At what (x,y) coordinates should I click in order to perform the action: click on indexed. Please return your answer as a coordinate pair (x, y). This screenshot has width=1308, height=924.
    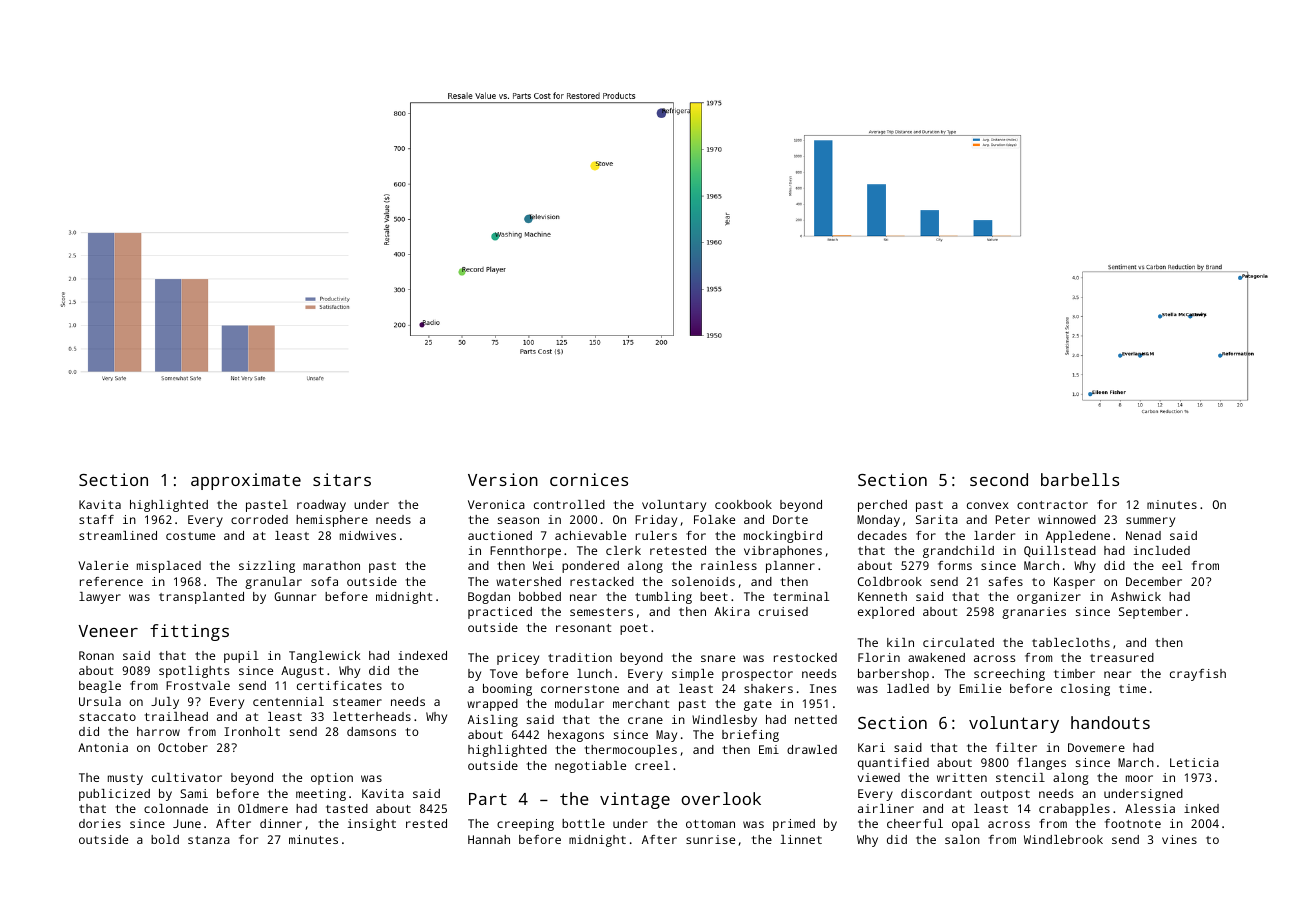
    Looking at the image, I should click on (422, 655).
